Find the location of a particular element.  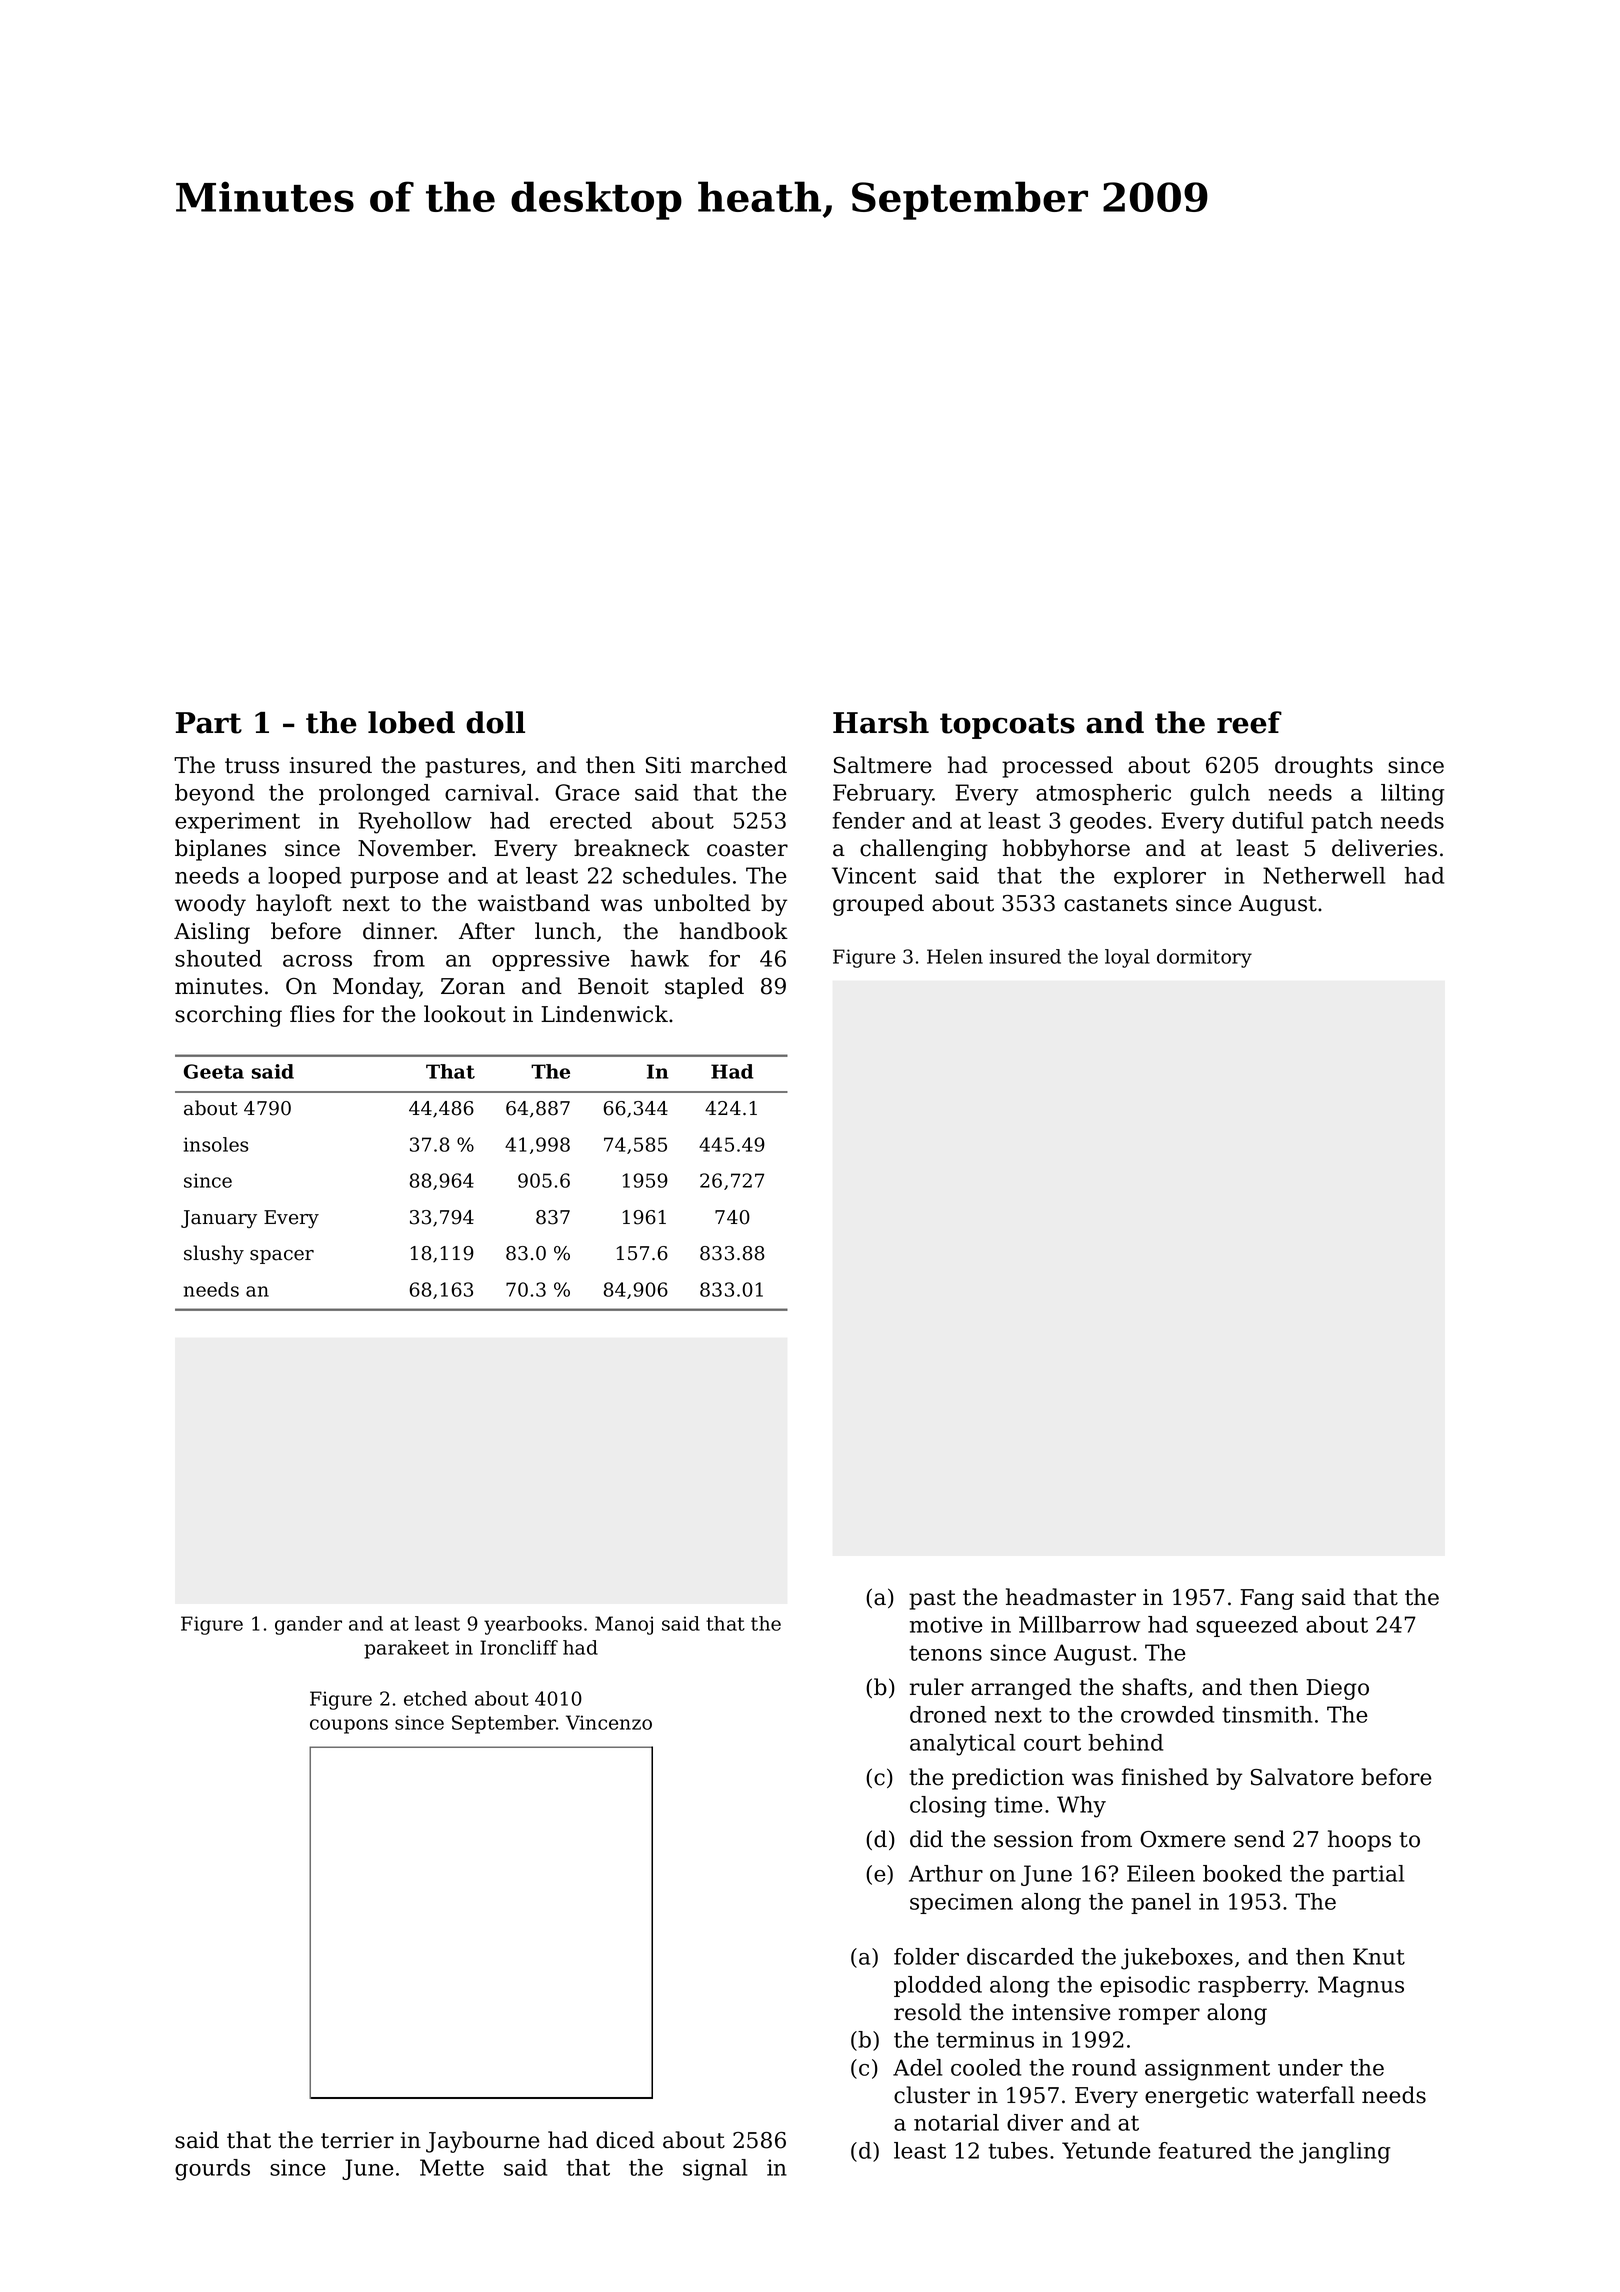

Why is located at coordinates (1081, 1807).
